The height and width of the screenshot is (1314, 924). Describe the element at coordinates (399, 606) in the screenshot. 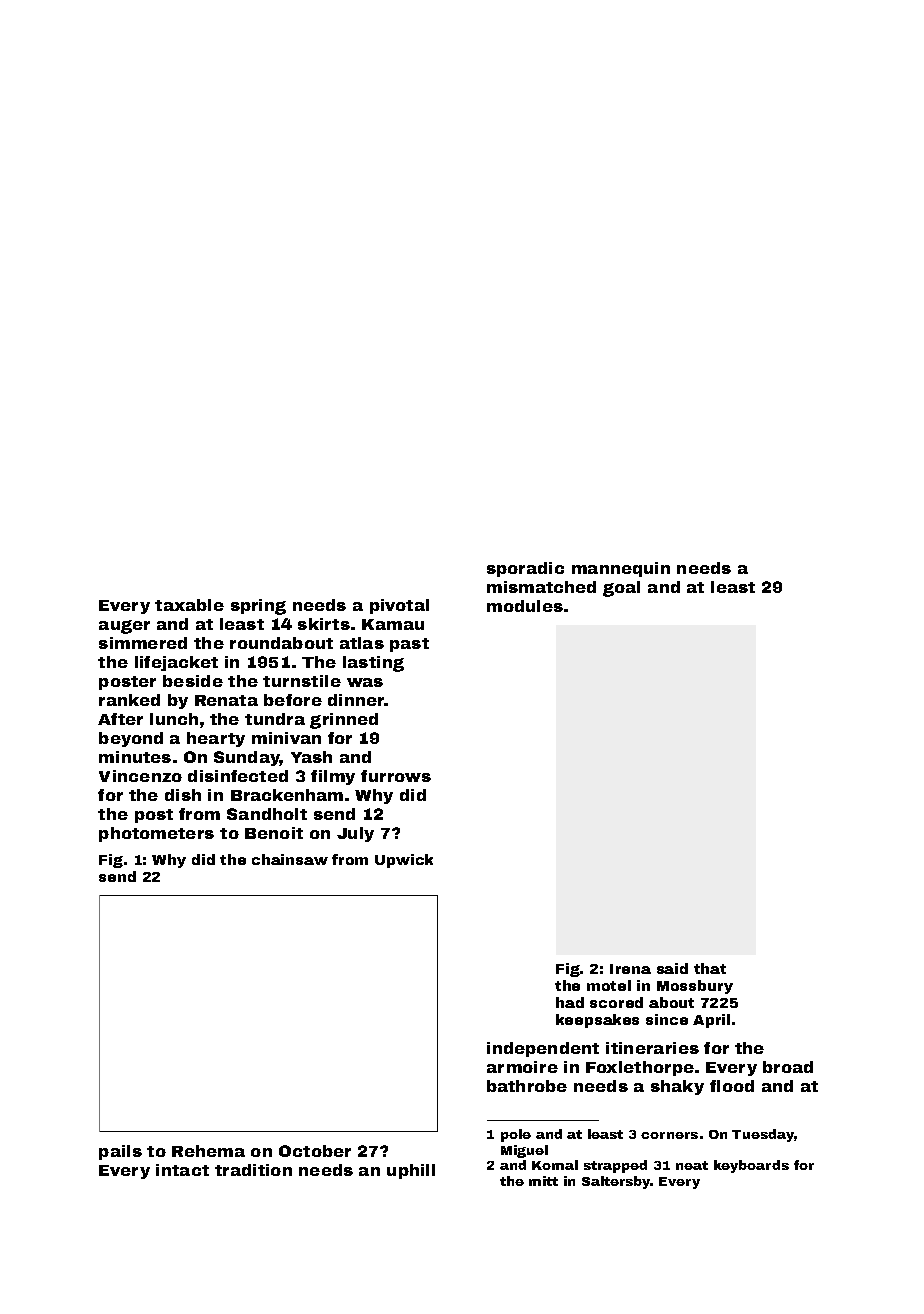

I see `pivotal` at that location.
